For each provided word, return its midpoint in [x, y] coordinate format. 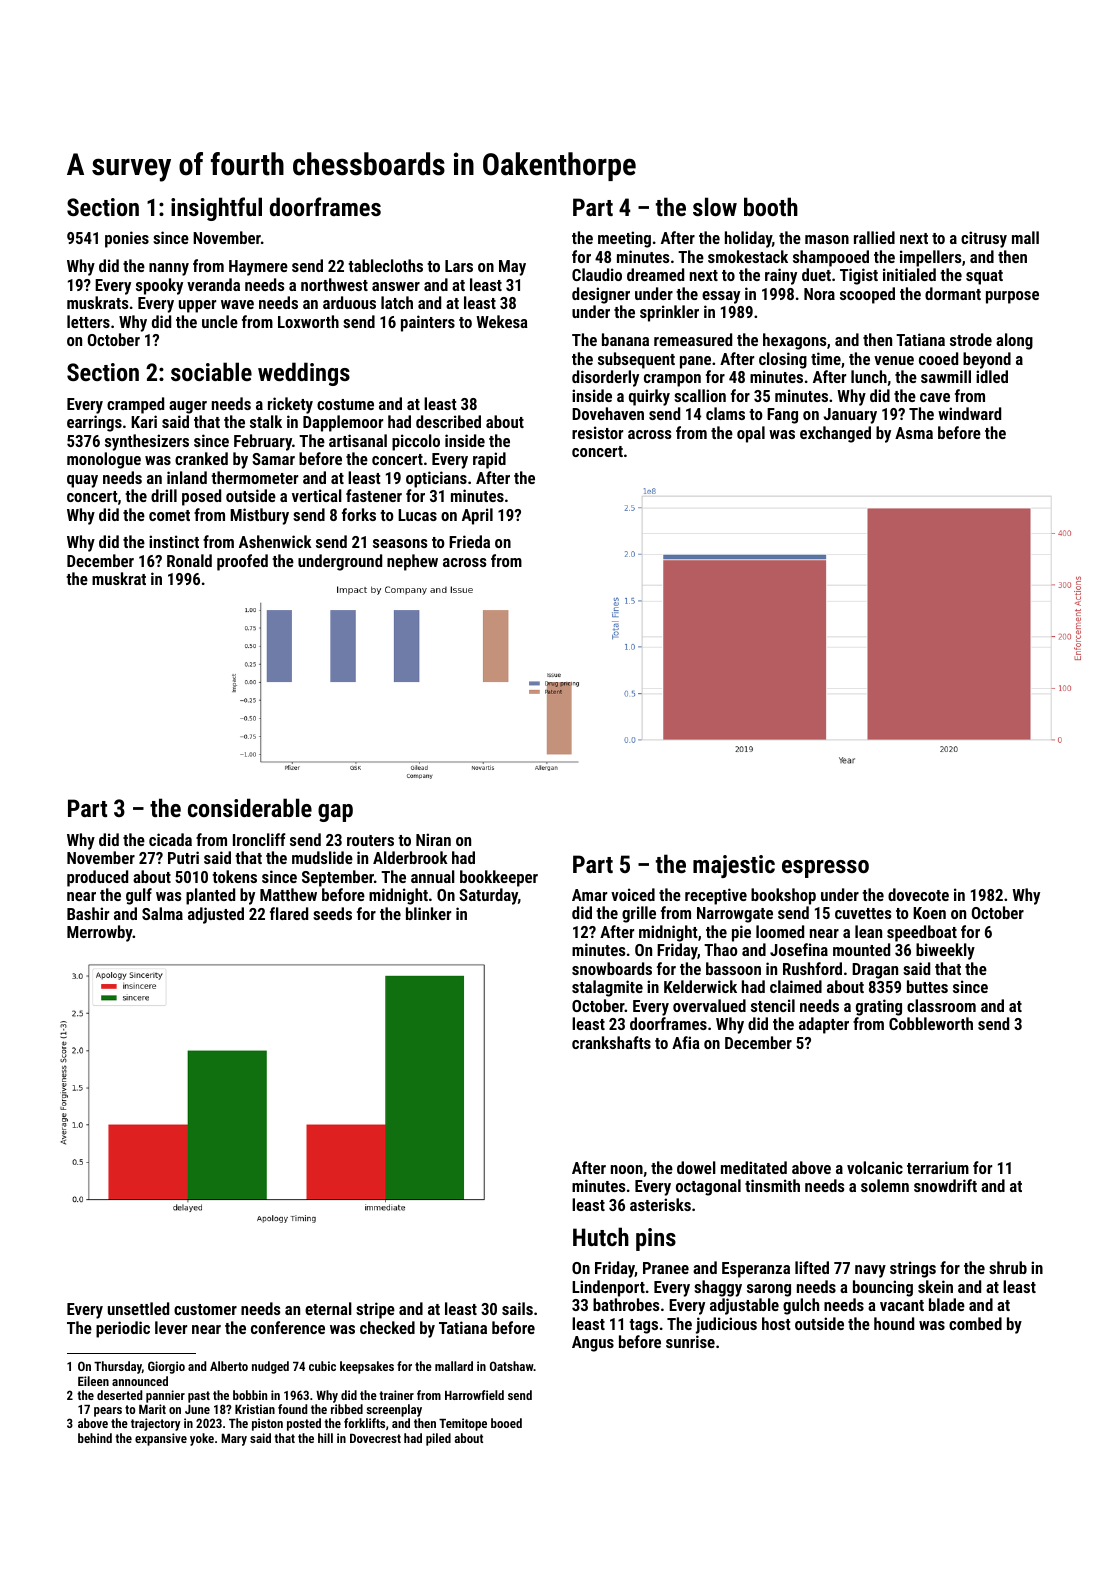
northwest [334, 284]
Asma [914, 433]
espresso [825, 869]
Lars [459, 266]
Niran [433, 839]
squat [984, 277]
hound [894, 1323]
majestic [734, 866]
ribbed [347, 1409]
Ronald [189, 560]
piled [438, 1439]
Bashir [88, 913]
